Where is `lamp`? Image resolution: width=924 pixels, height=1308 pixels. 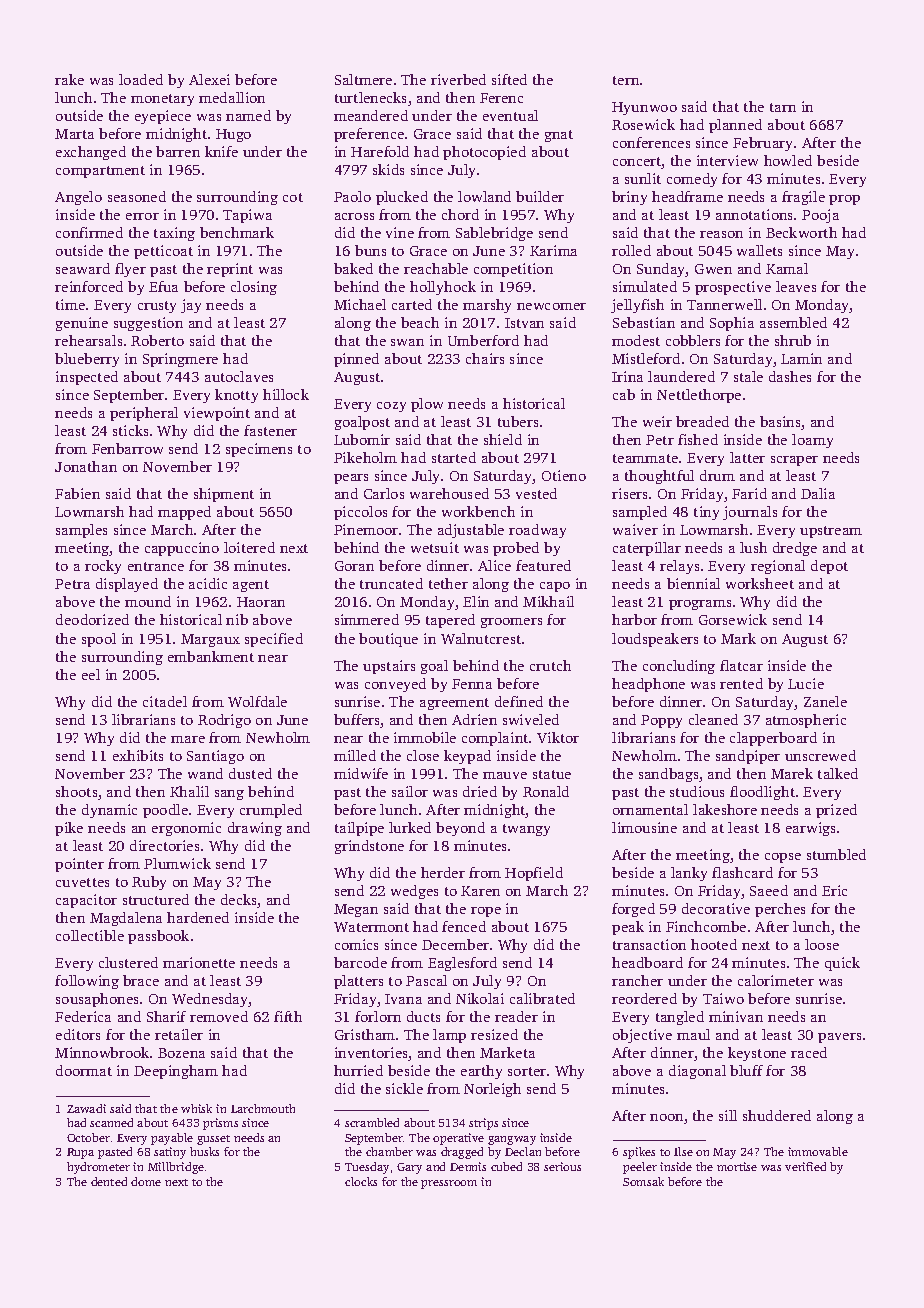 lamp is located at coordinates (449, 1036).
